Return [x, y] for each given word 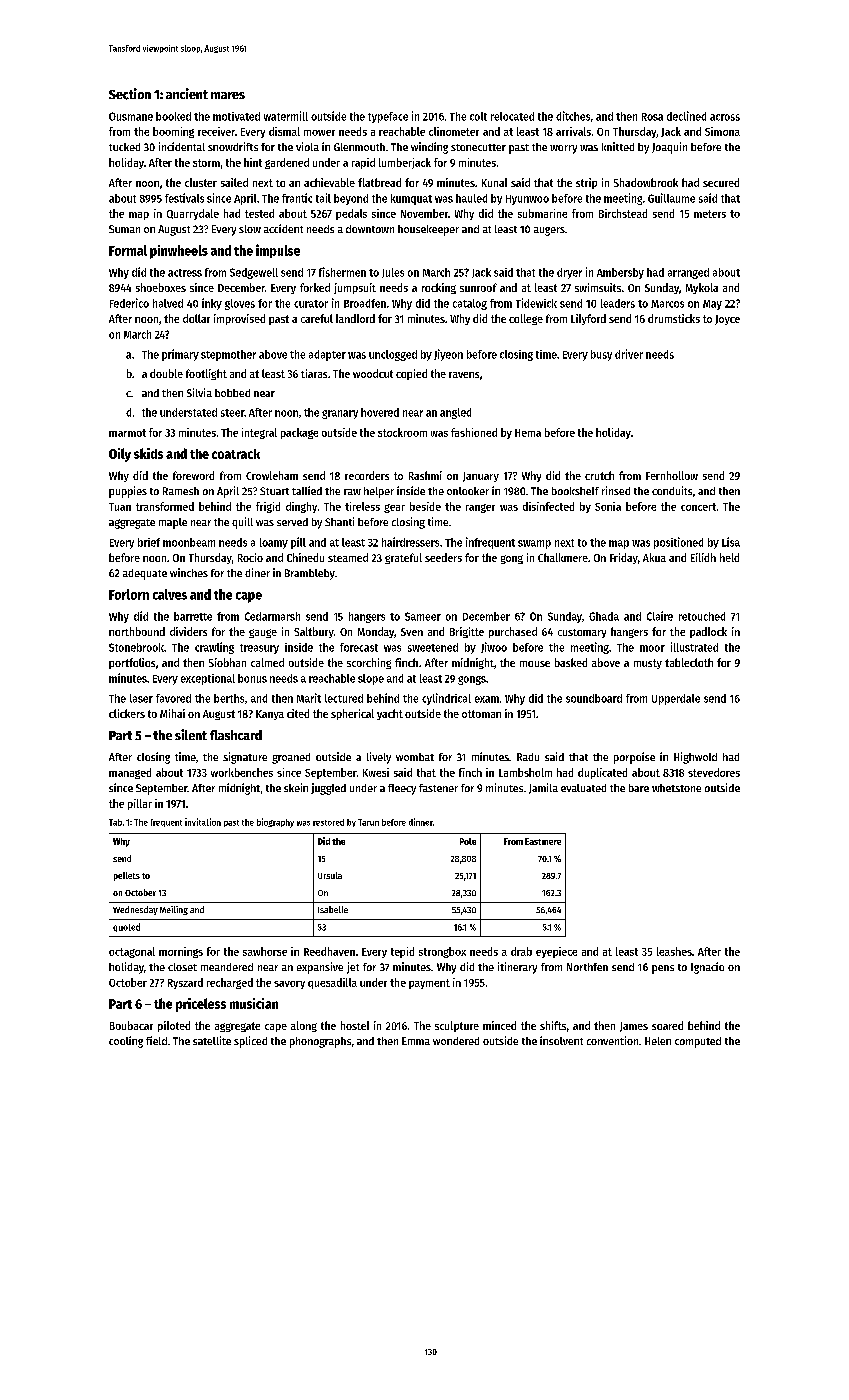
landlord [355, 318]
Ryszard [185, 983]
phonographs [320, 1042]
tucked [124, 147]
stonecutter [478, 147]
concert [698, 507]
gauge [263, 633]
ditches [573, 116]
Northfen [587, 967]
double [166, 373]
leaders [618, 303]
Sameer [423, 616]
